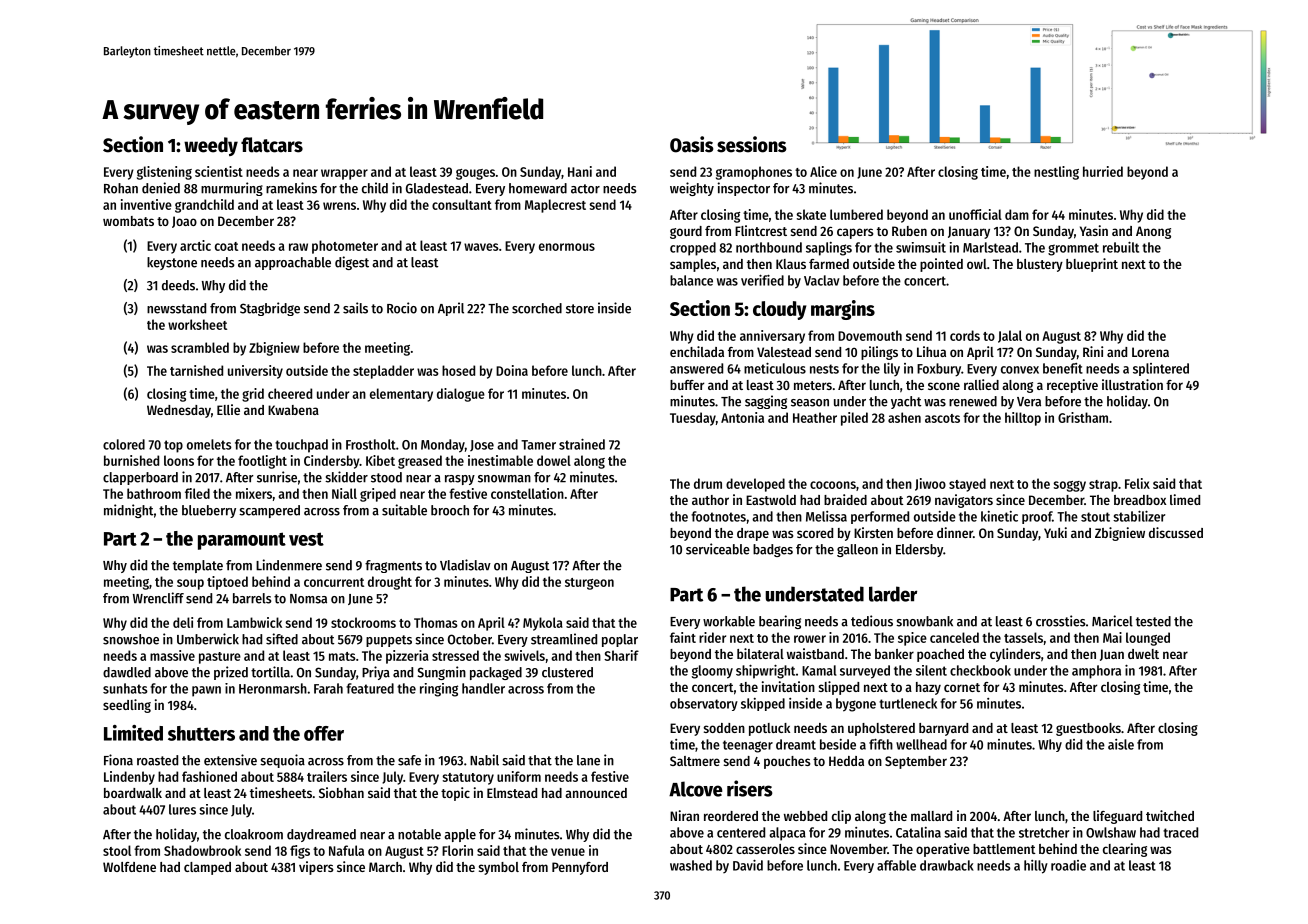  I want to click on Lorena, so click(1150, 352).
